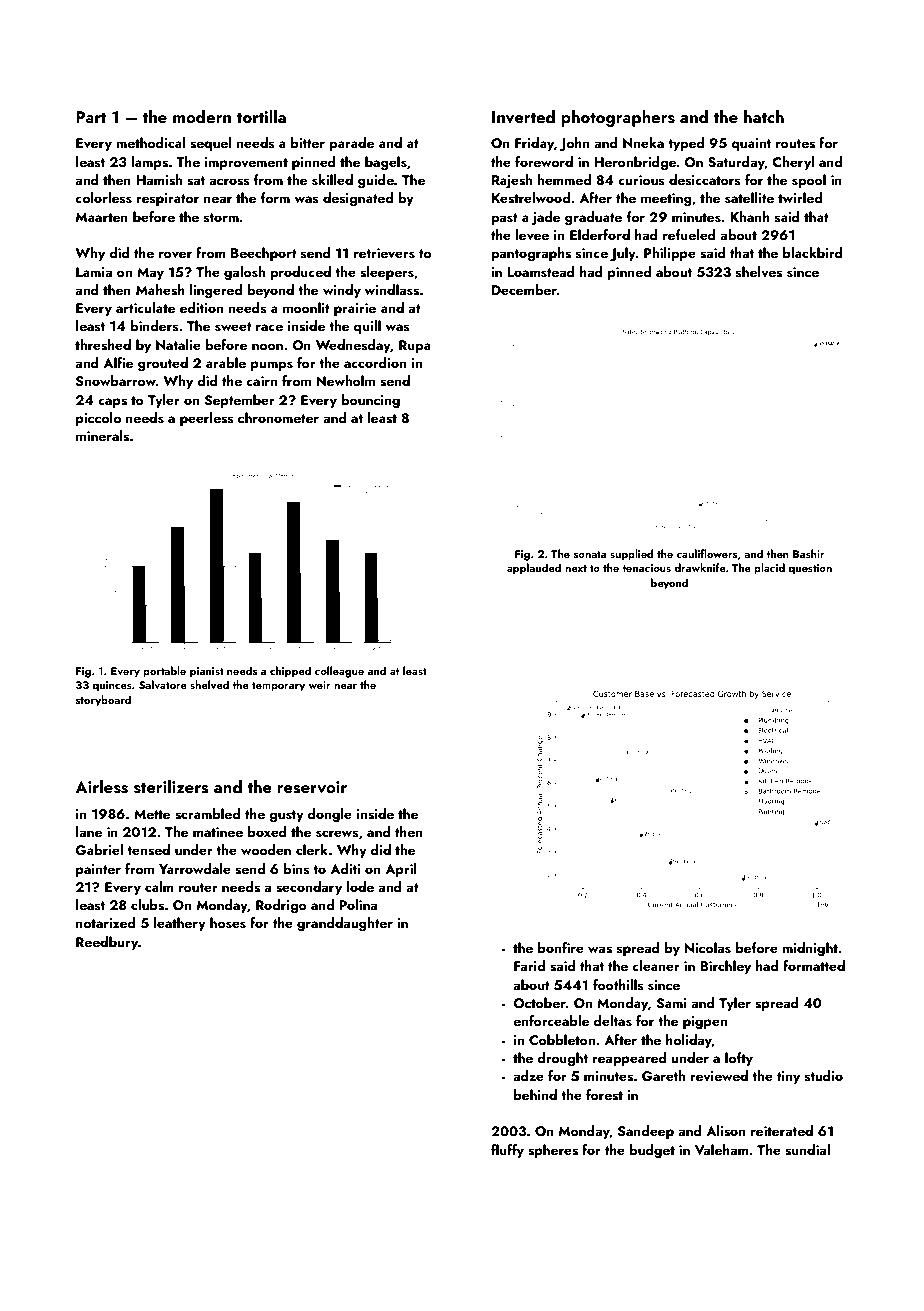 This screenshot has height=1311, width=924. What do you see at coordinates (535, 1094) in the screenshot?
I see `behind` at bounding box center [535, 1094].
